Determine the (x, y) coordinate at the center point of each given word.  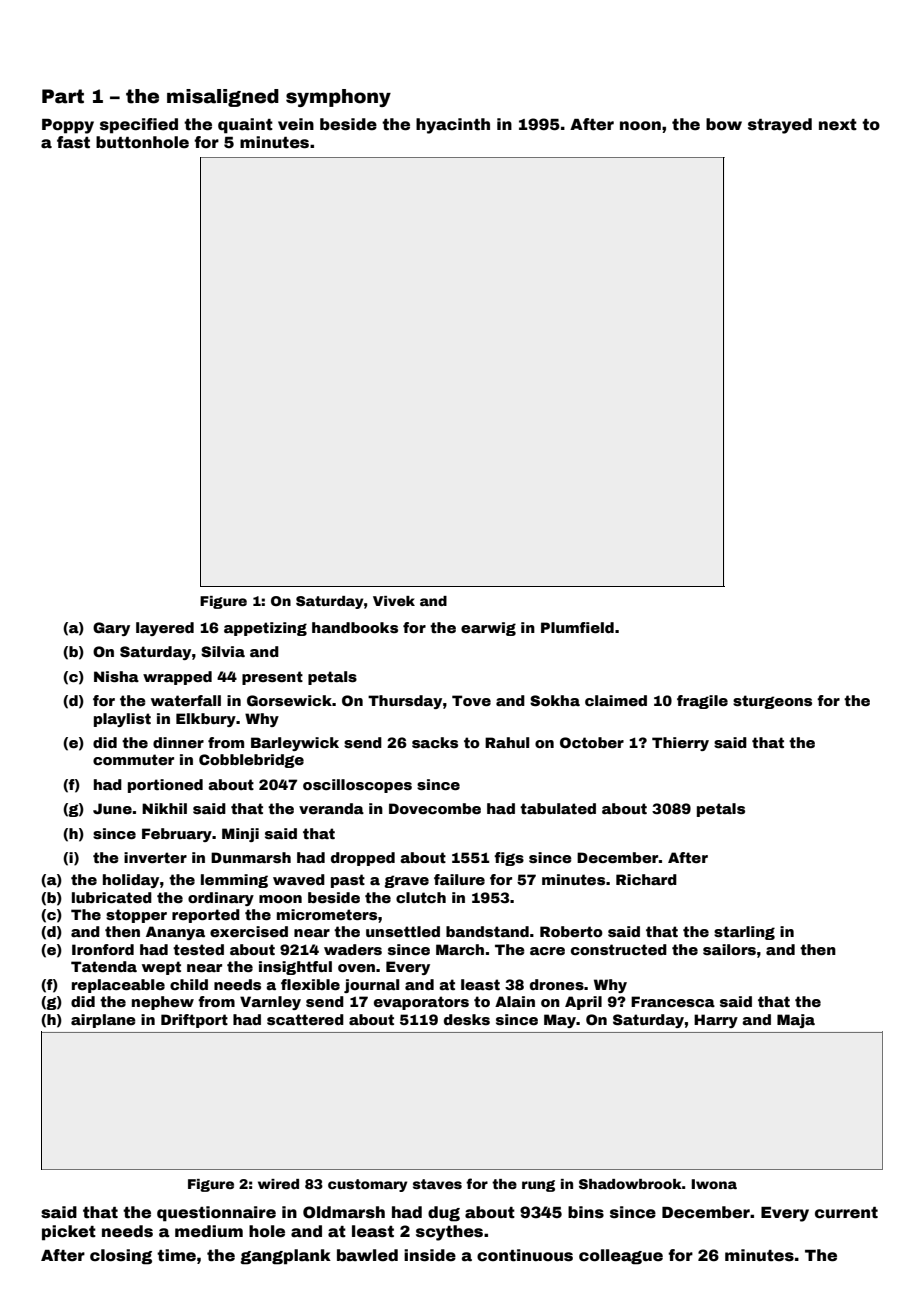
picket (69, 1233)
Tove (471, 700)
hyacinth (453, 126)
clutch (421, 897)
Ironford (103, 949)
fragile (702, 702)
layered (165, 629)
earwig (488, 629)
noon (640, 126)
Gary (111, 629)
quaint (245, 126)
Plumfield (577, 627)
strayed (780, 126)
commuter (133, 759)
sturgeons (772, 702)
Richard (646, 879)
